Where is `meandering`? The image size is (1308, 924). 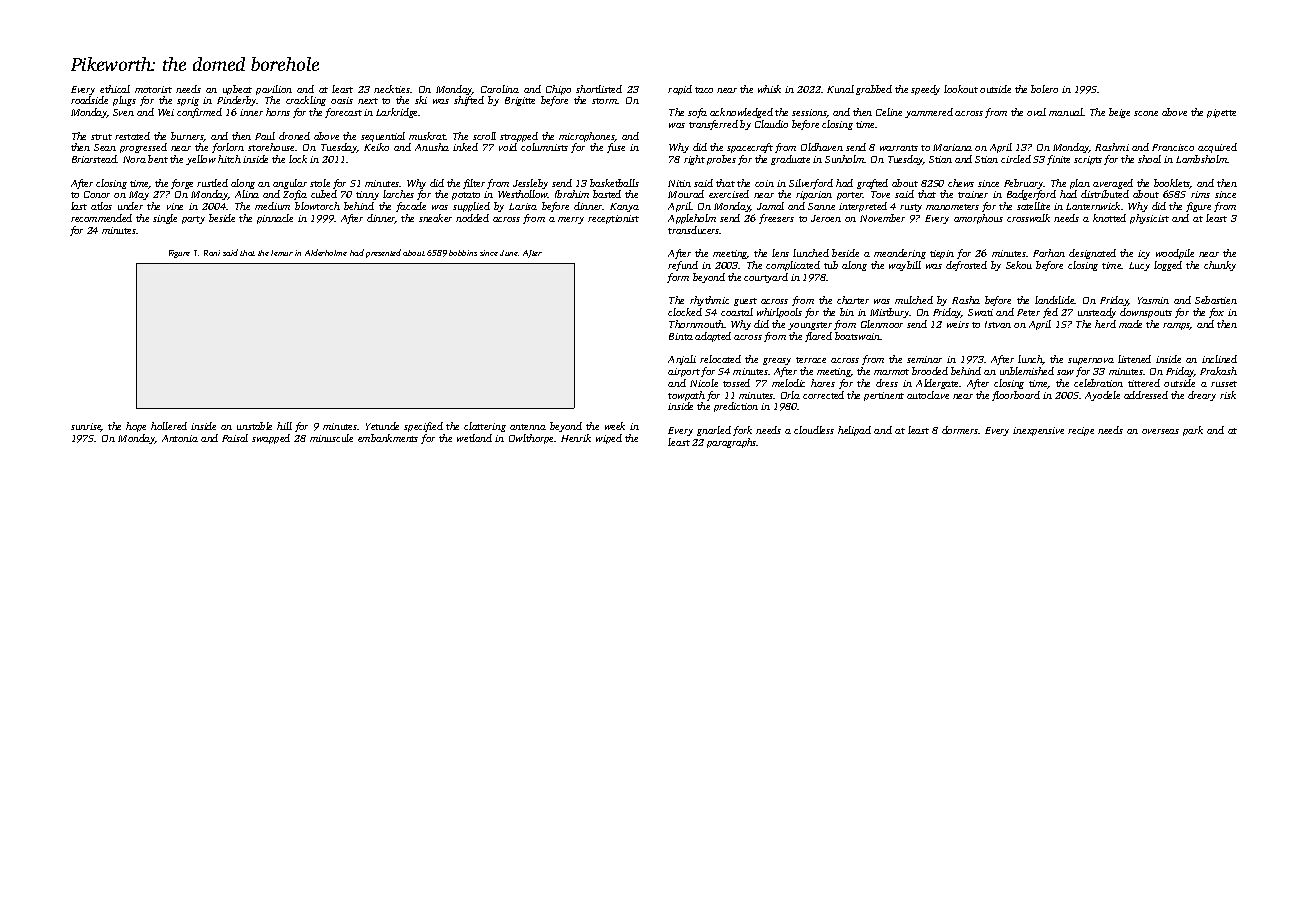
meandering is located at coordinates (900, 254).
